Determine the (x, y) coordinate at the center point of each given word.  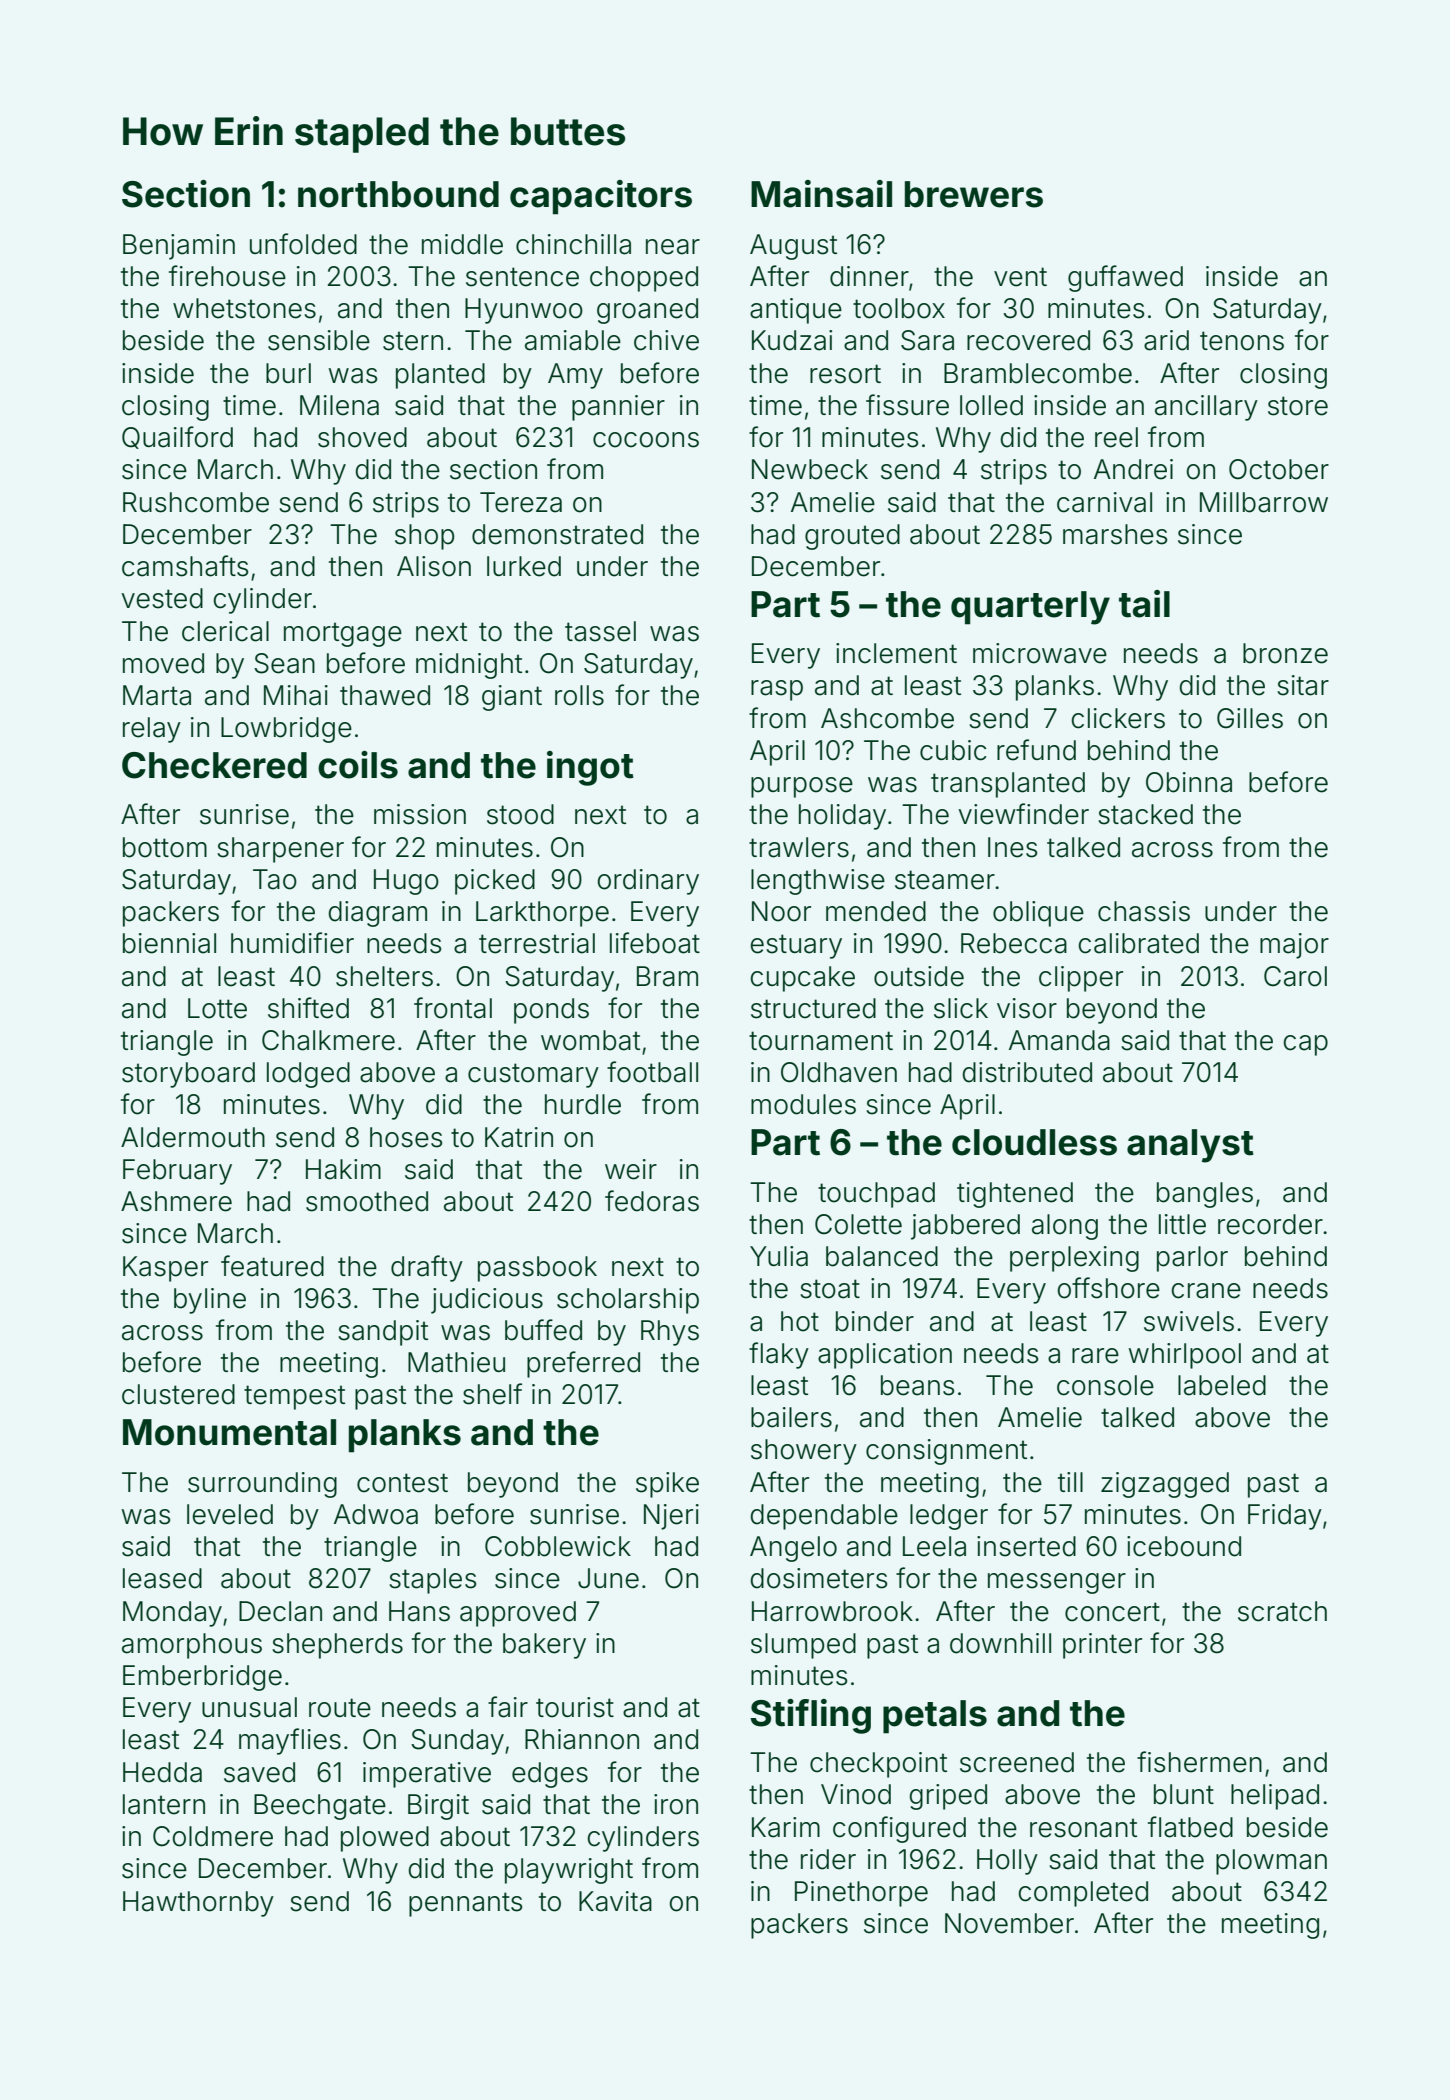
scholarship (628, 1301)
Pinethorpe (861, 1894)
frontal (453, 1008)
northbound (398, 194)
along (1065, 1227)
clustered (178, 1394)
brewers (974, 194)
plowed (385, 1839)
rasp (777, 690)
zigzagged (1165, 1485)
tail (1144, 604)
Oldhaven (839, 1072)
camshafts (185, 566)
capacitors (601, 197)
